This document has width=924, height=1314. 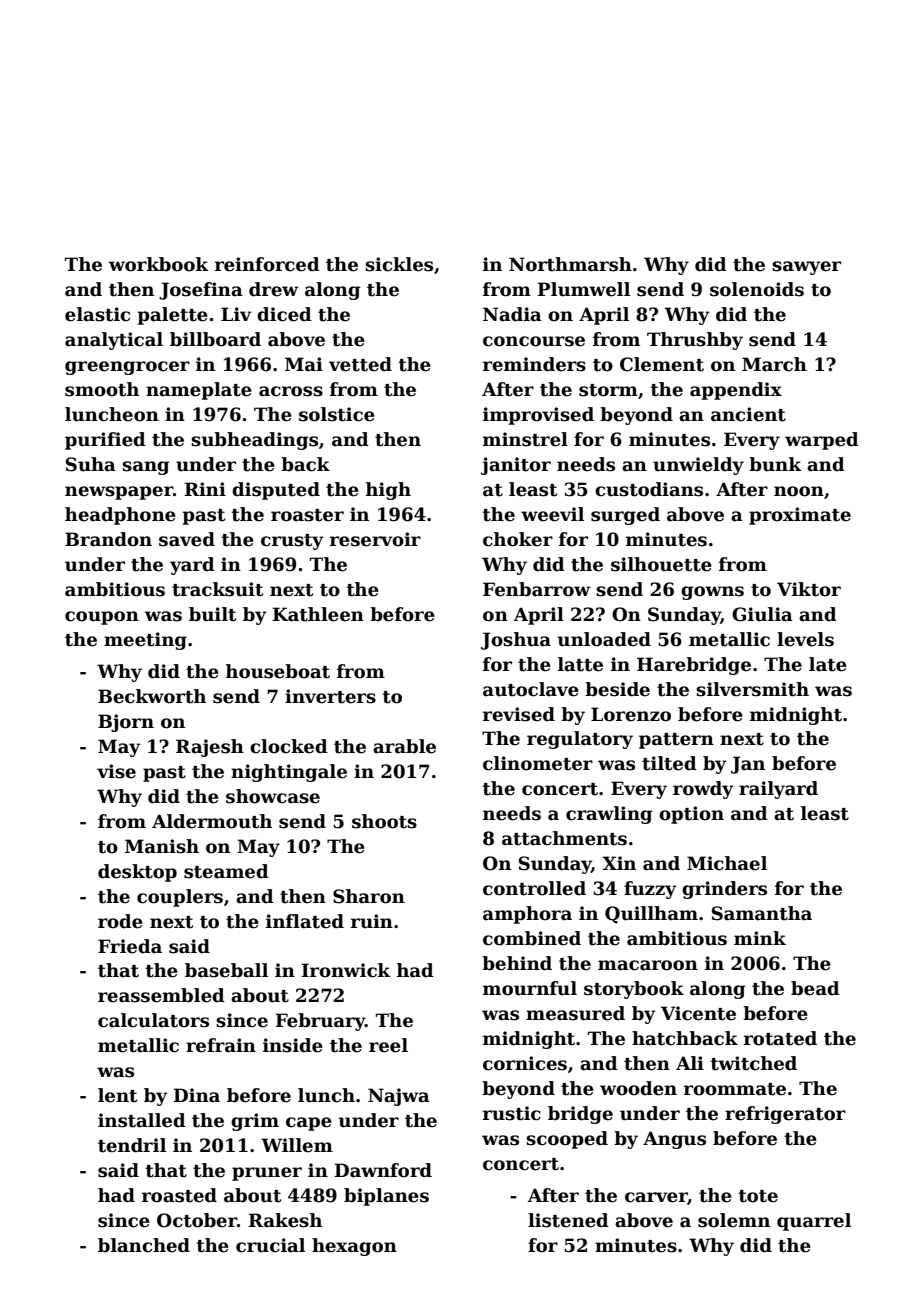 What do you see at coordinates (752, 689) in the document?
I see `silversmith` at bounding box center [752, 689].
